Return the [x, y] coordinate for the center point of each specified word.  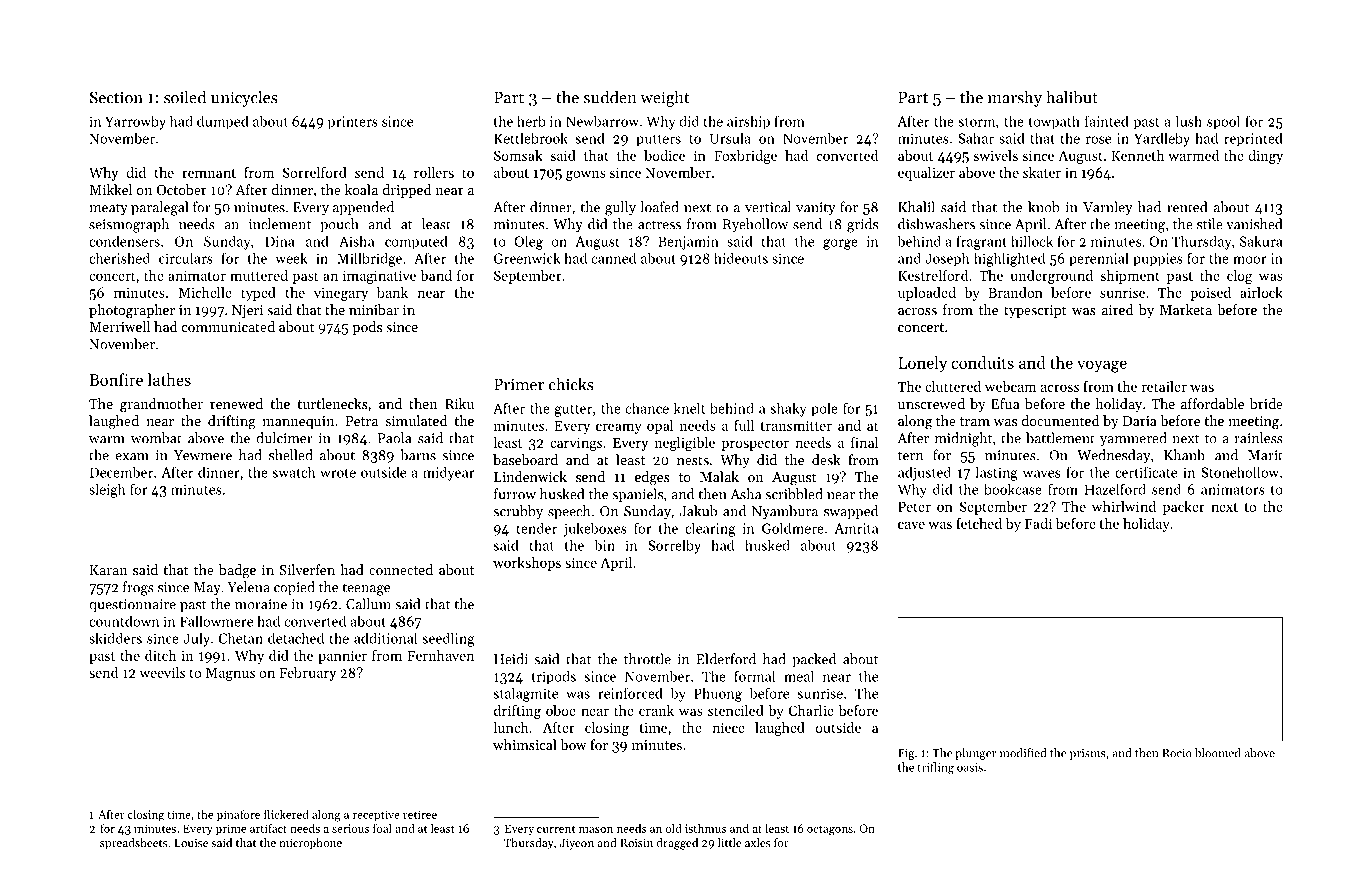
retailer [1164, 386]
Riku [459, 403]
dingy [1265, 157]
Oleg [528, 242]
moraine [261, 604]
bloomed [1218, 753]
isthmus [705, 828]
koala [361, 189]
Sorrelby [674, 547]
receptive [376, 815]
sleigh [107, 491]
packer [1184, 508]
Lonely [922, 364]
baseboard [525, 459]
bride [1266, 403]
